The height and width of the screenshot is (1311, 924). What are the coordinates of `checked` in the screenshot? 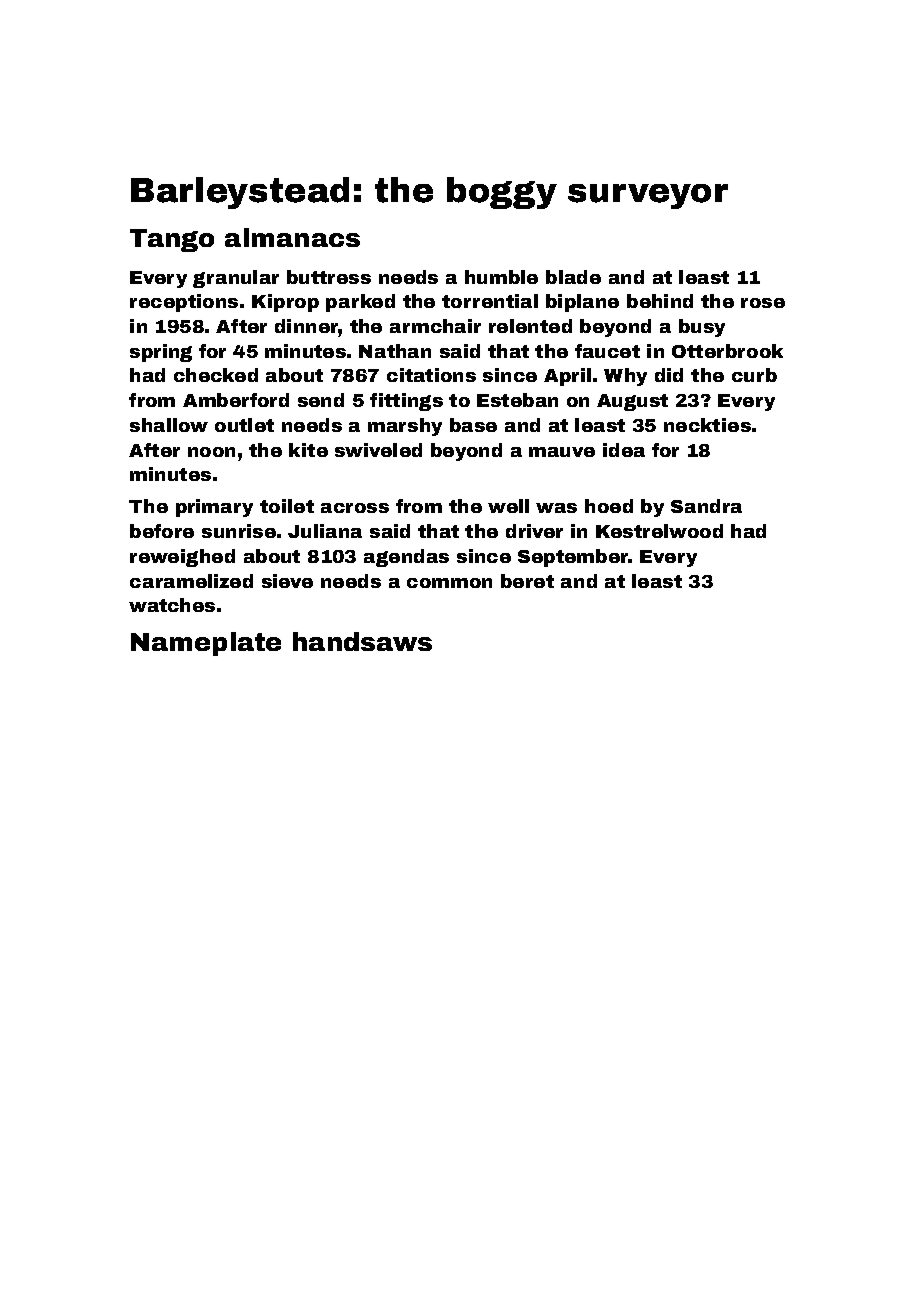 It's located at (216, 375).
